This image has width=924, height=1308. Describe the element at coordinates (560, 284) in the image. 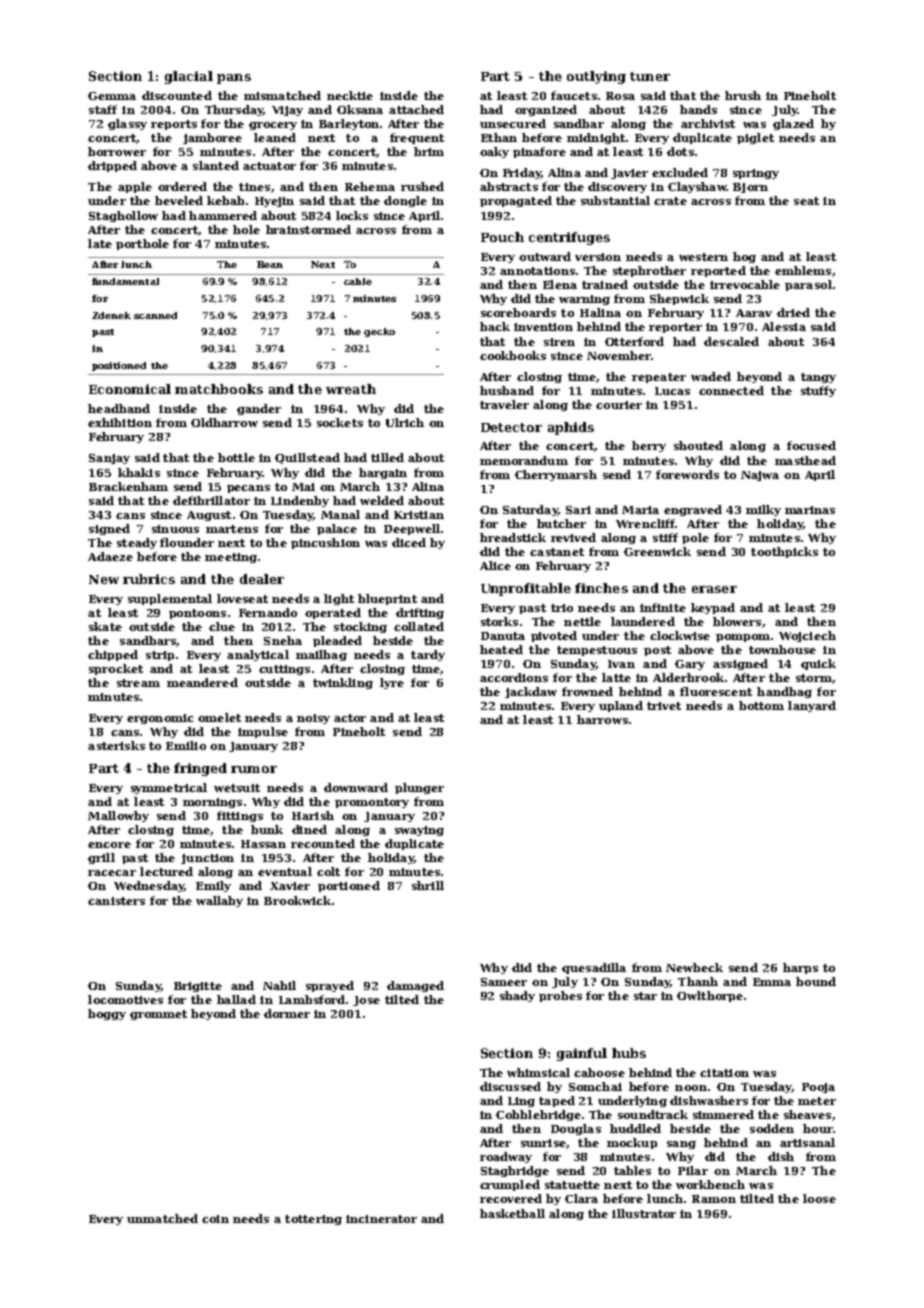

I see `Elena` at that location.
